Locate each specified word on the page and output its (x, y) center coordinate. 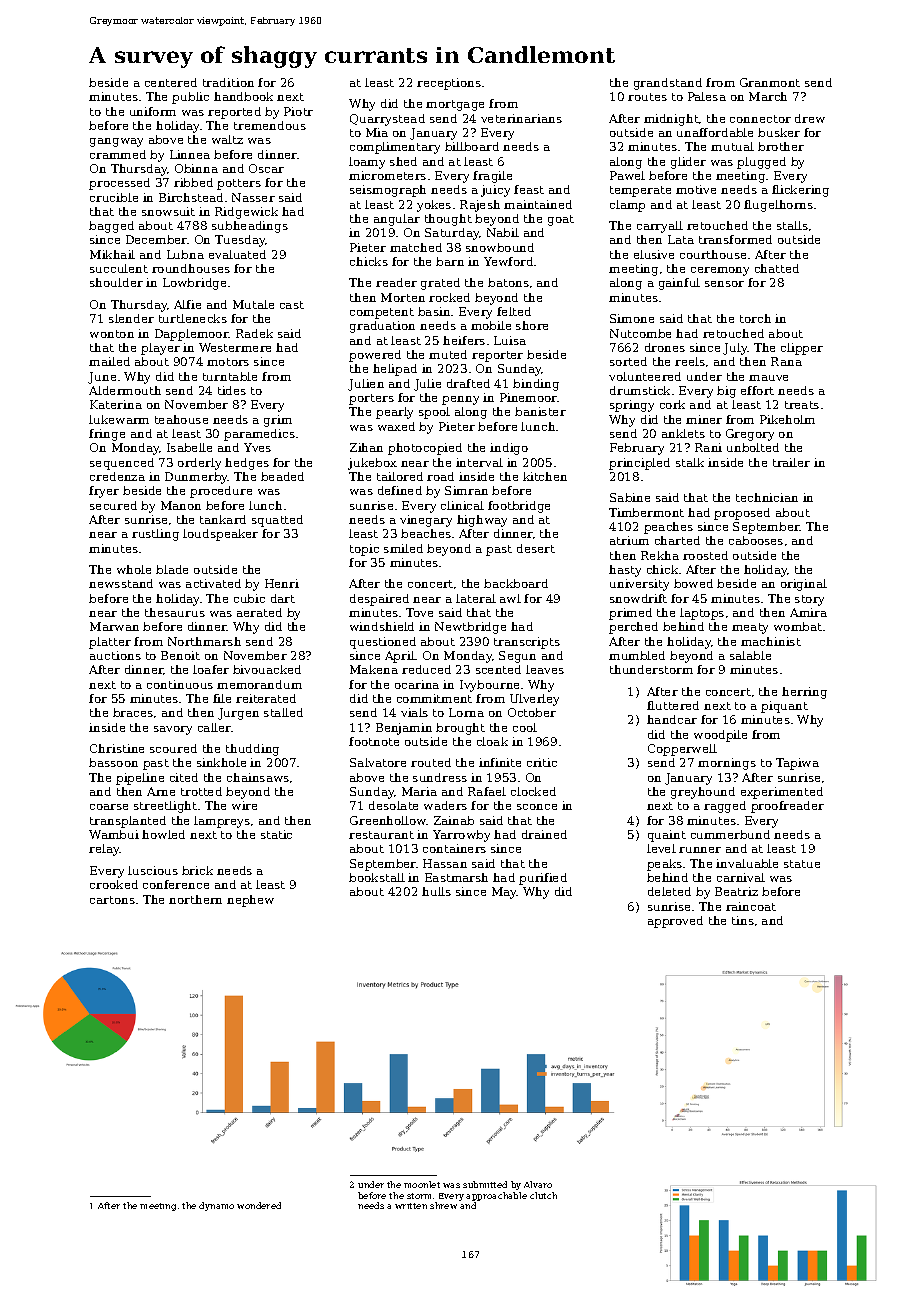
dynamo (216, 1206)
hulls (436, 891)
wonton (112, 334)
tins (743, 920)
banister (540, 411)
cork (672, 404)
